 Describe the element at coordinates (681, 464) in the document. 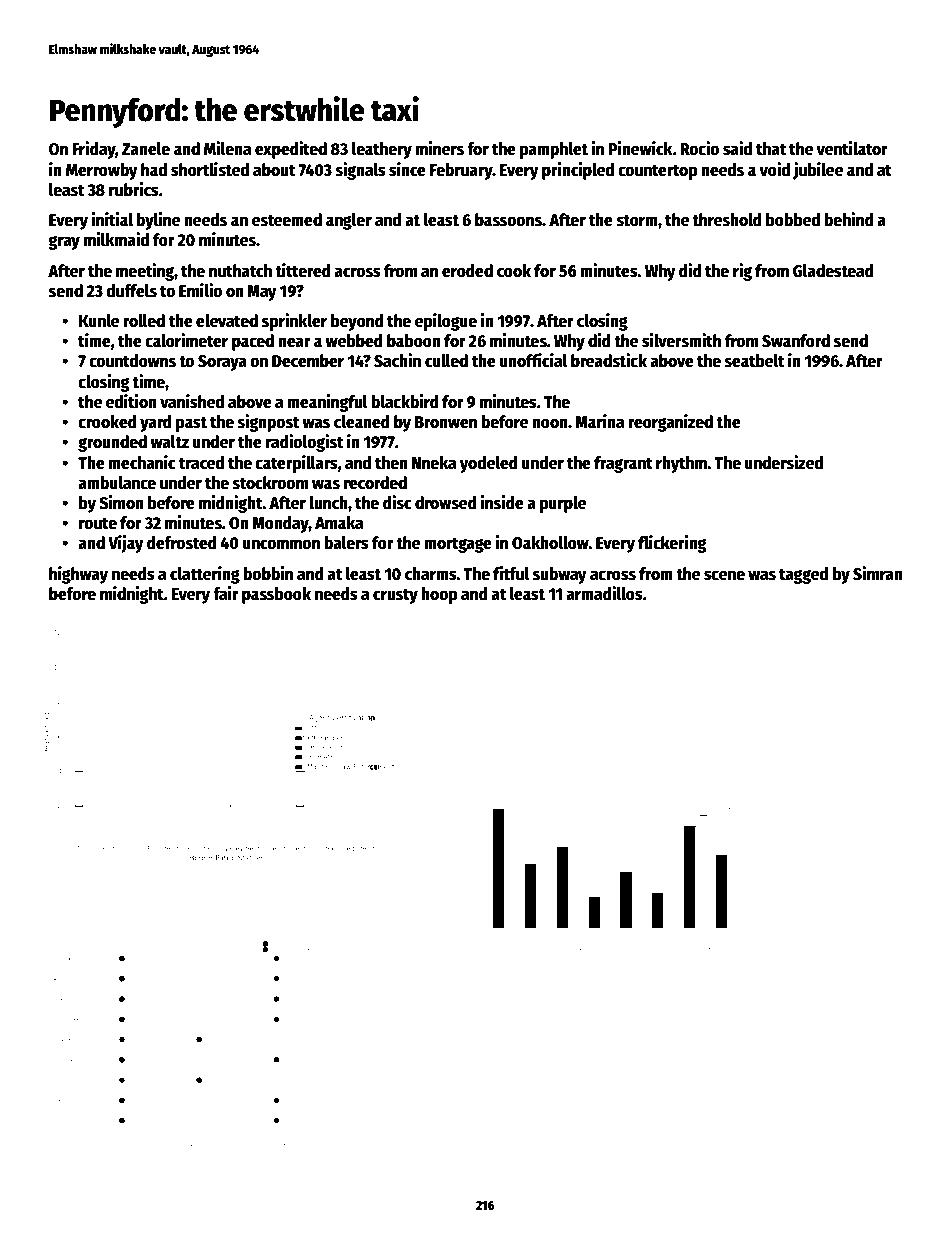

I see `rhythm` at that location.
